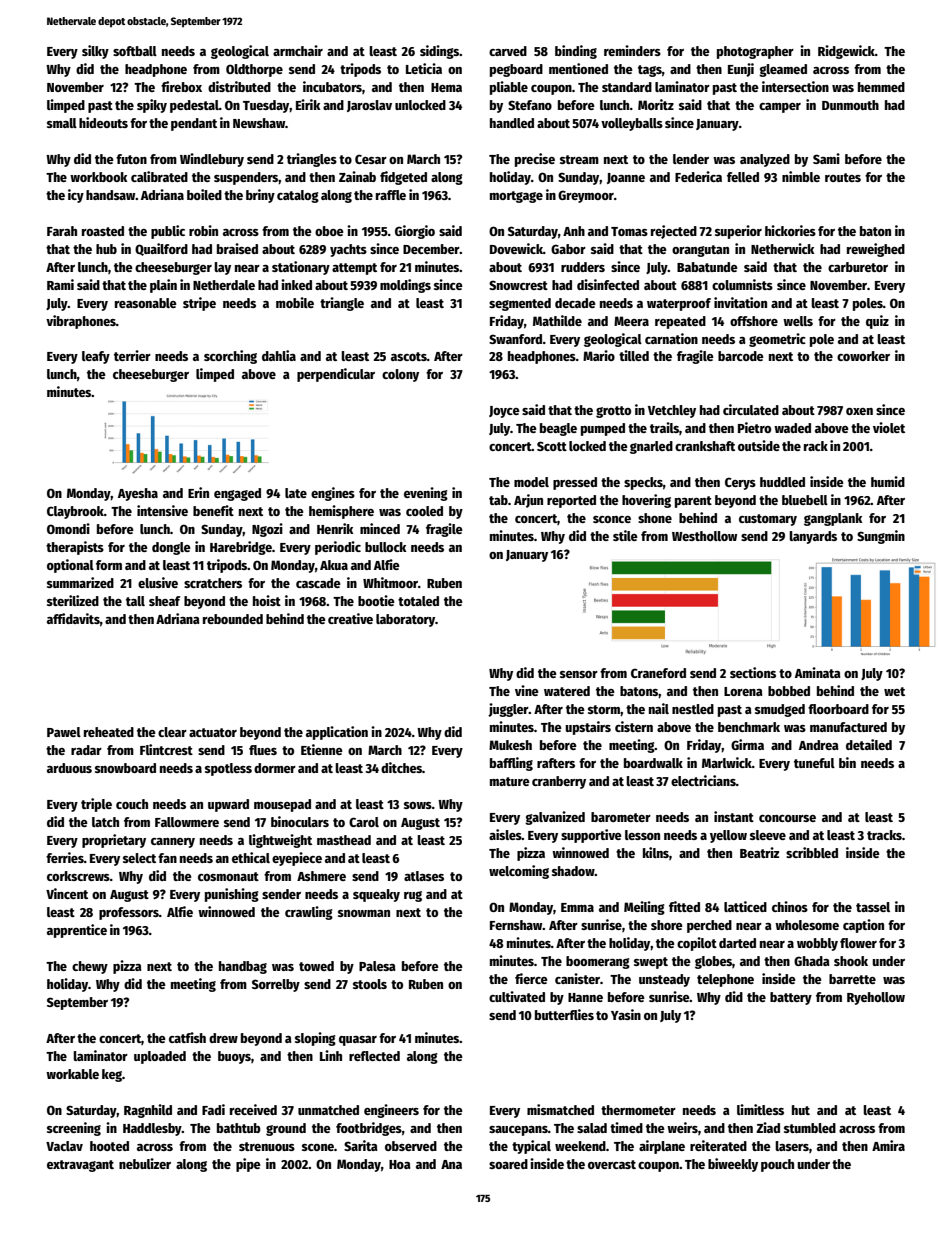 The image size is (952, 1233). Describe the element at coordinates (843, 177) in the screenshot. I see `routes` at that location.
